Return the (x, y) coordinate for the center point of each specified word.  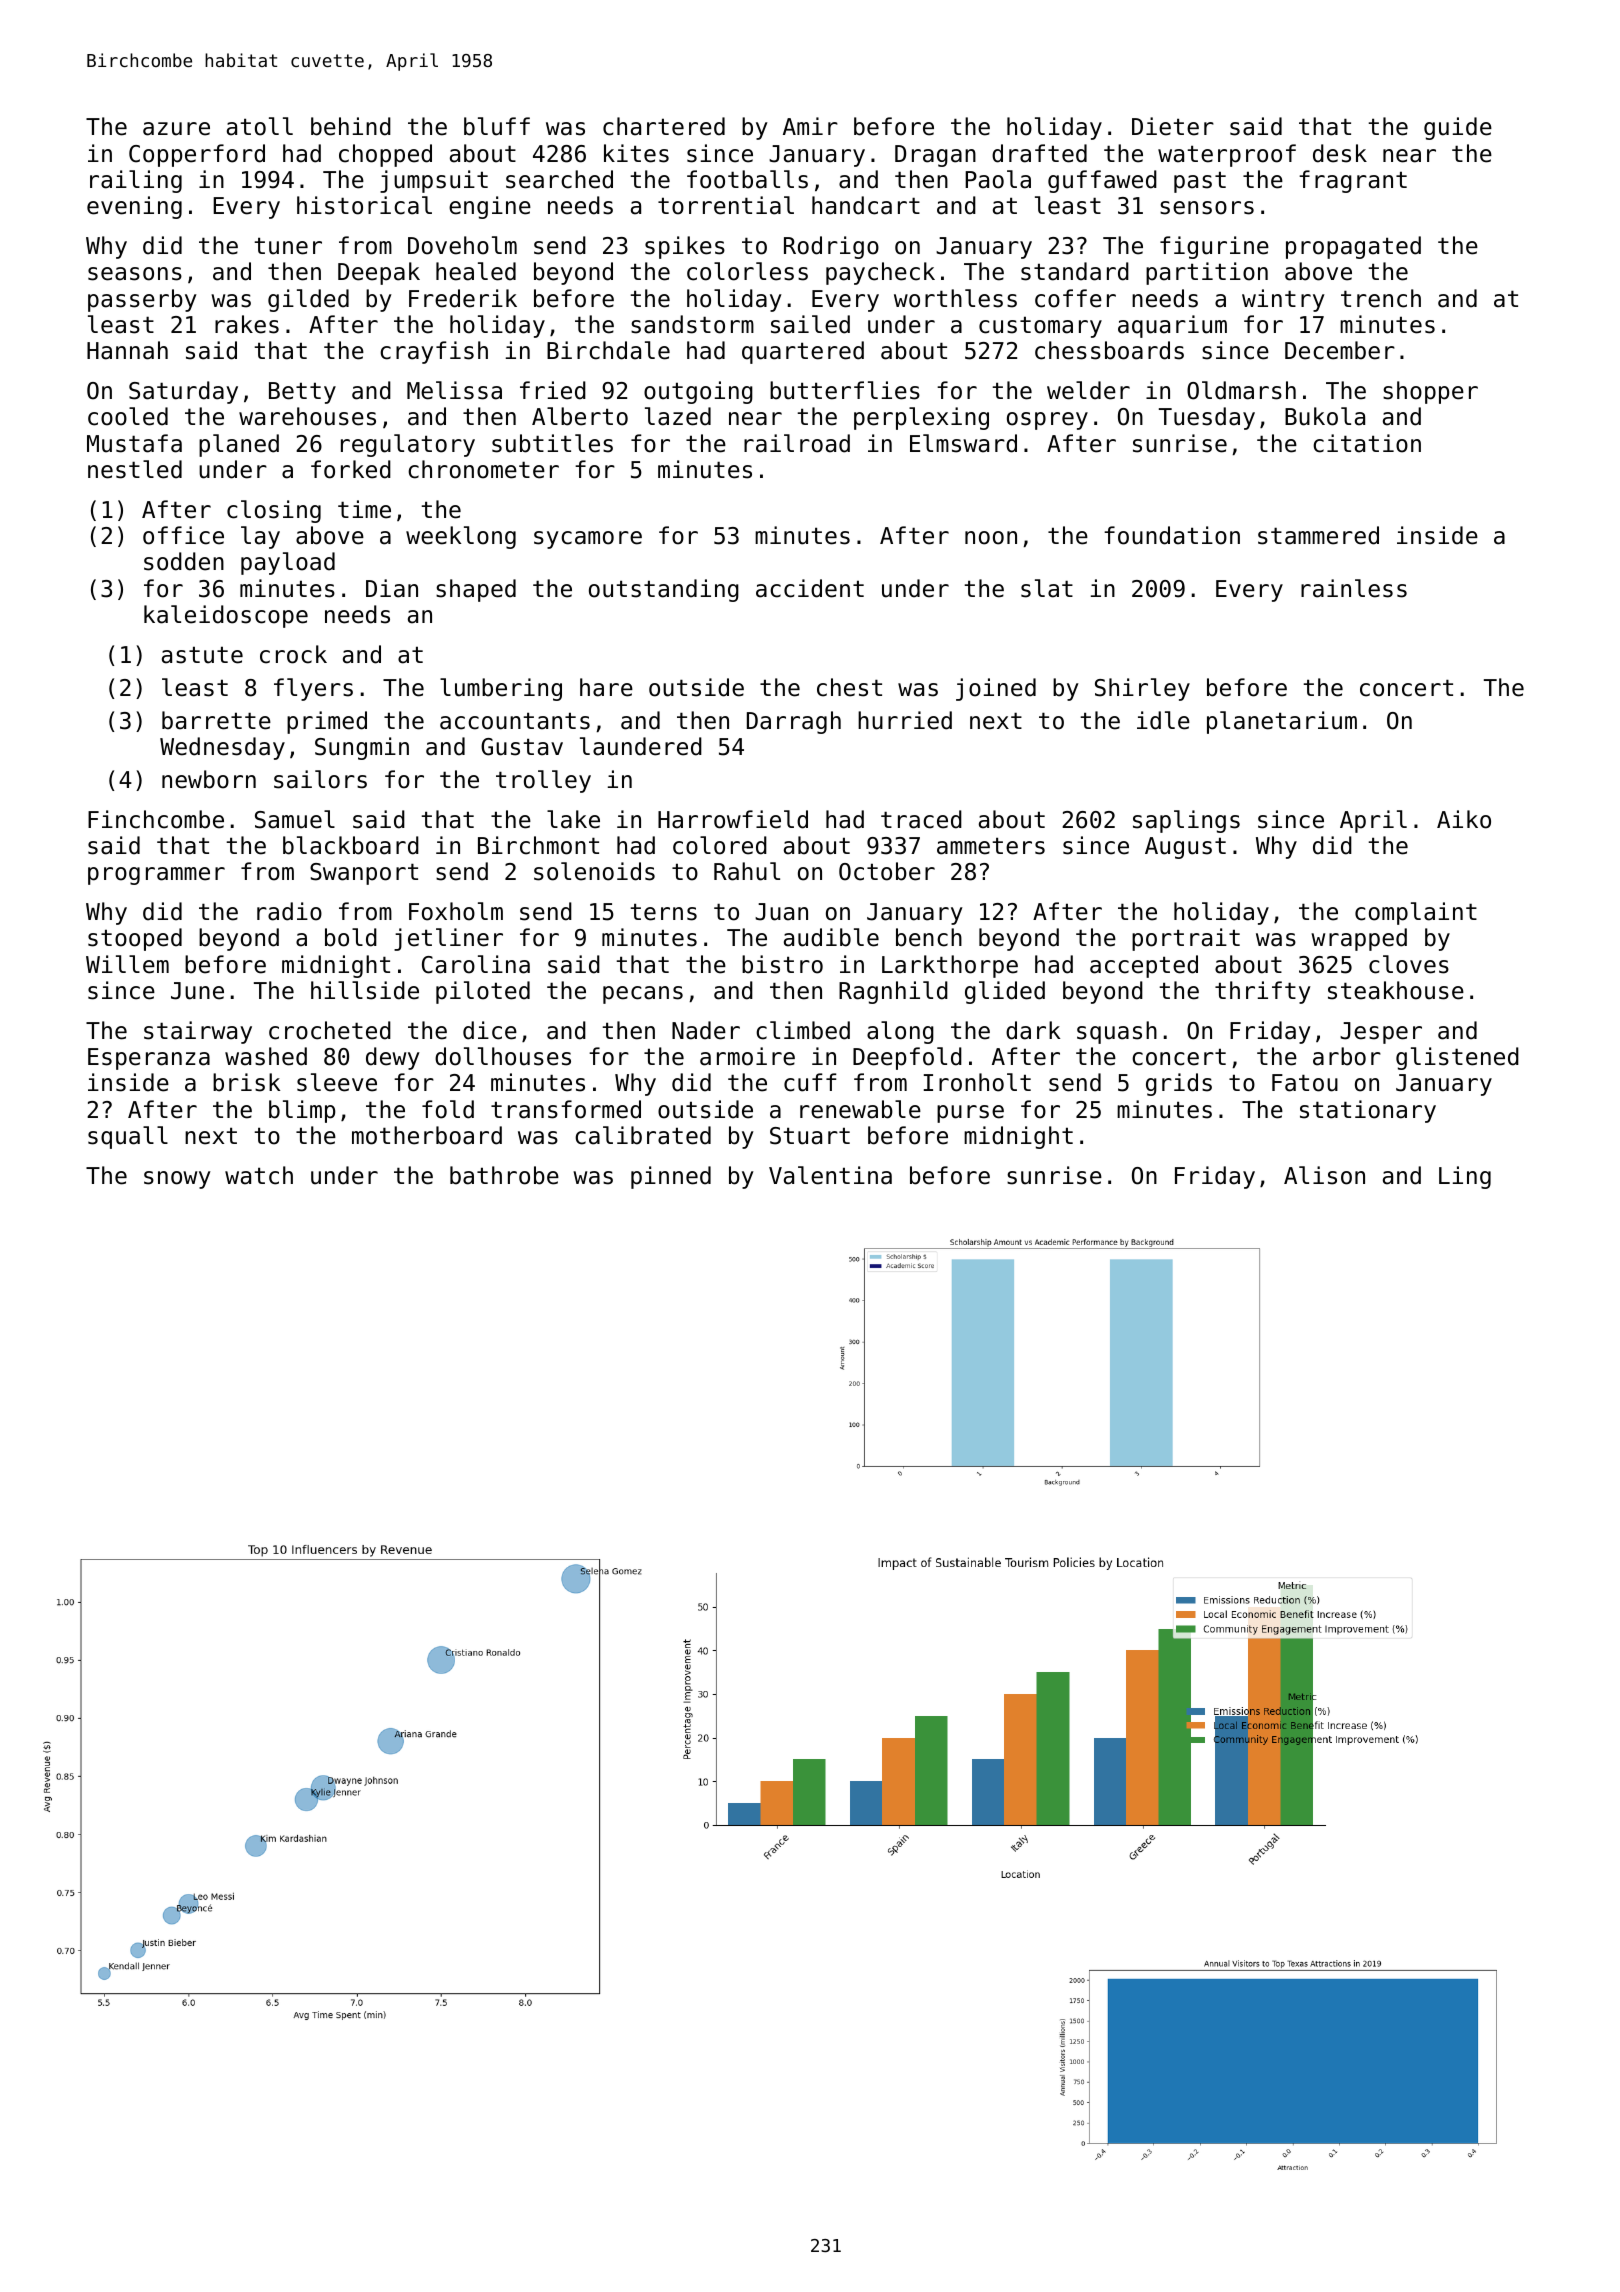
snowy (177, 1180)
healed (476, 271)
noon (991, 538)
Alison (1324, 1175)
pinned (671, 1177)
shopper (1430, 392)
